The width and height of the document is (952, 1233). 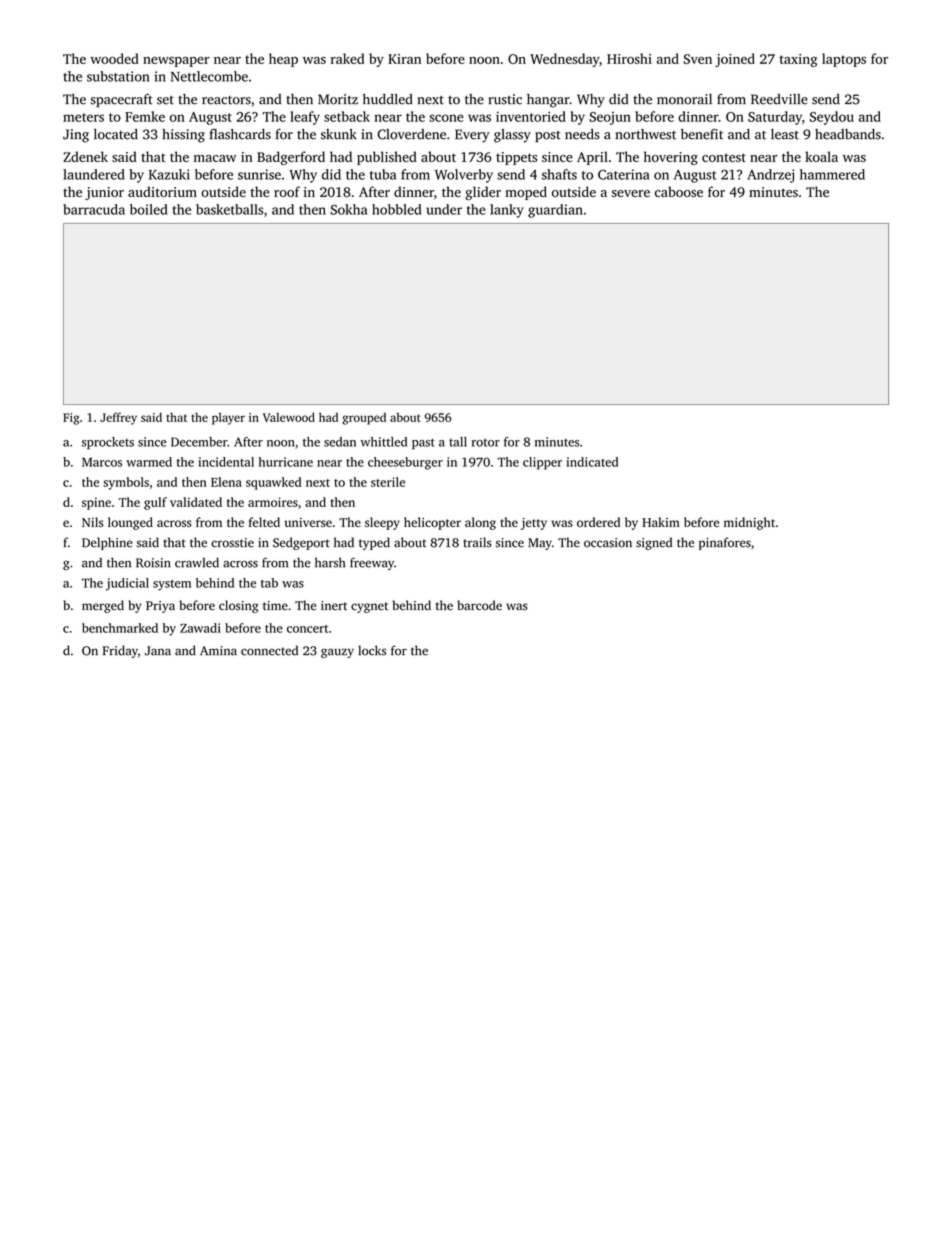 What do you see at coordinates (94, 209) in the document?
I see `barracuda` at bounding box center [94, 209].
